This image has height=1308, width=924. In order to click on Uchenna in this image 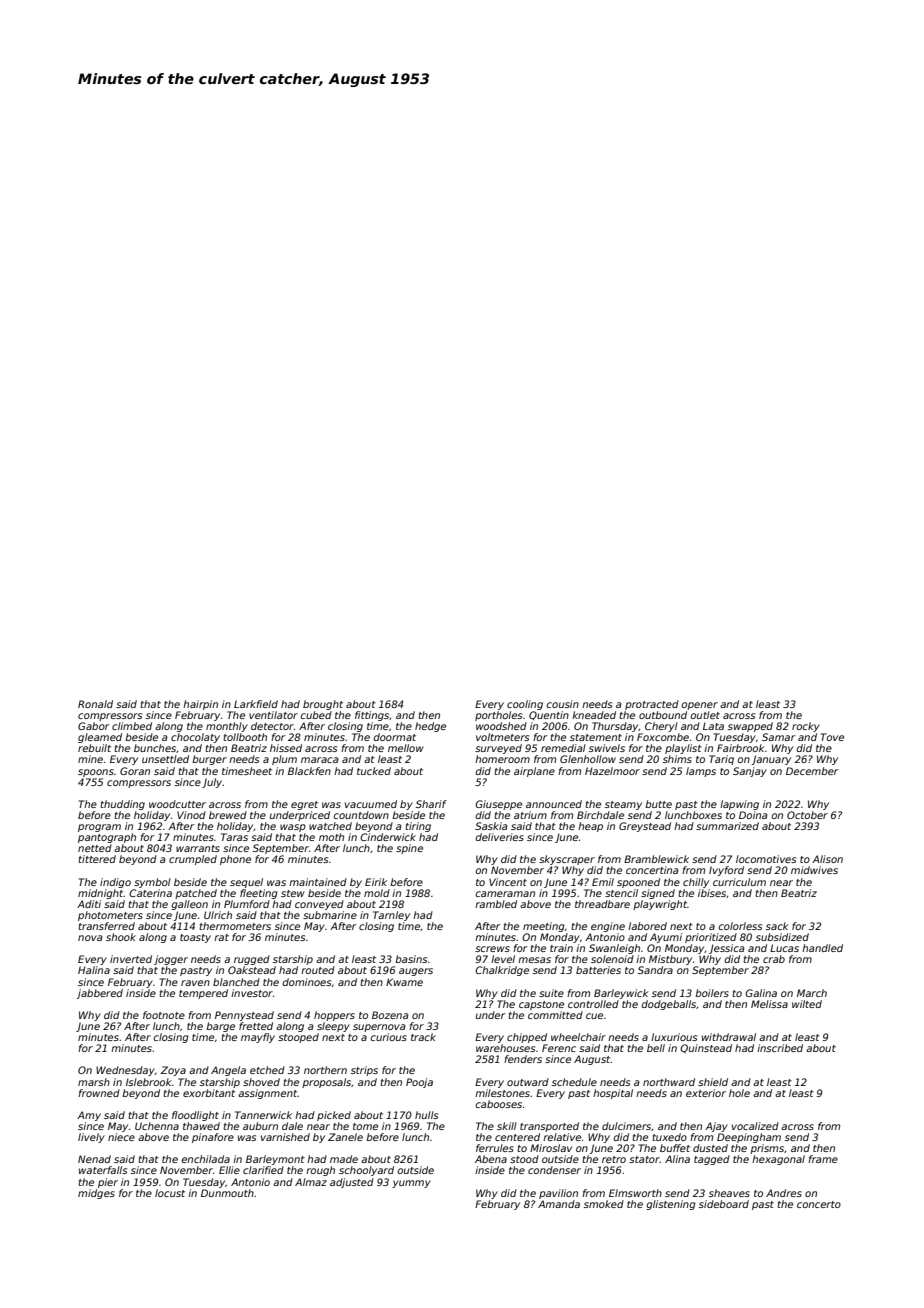, I will do `click(157, 1126)`.
